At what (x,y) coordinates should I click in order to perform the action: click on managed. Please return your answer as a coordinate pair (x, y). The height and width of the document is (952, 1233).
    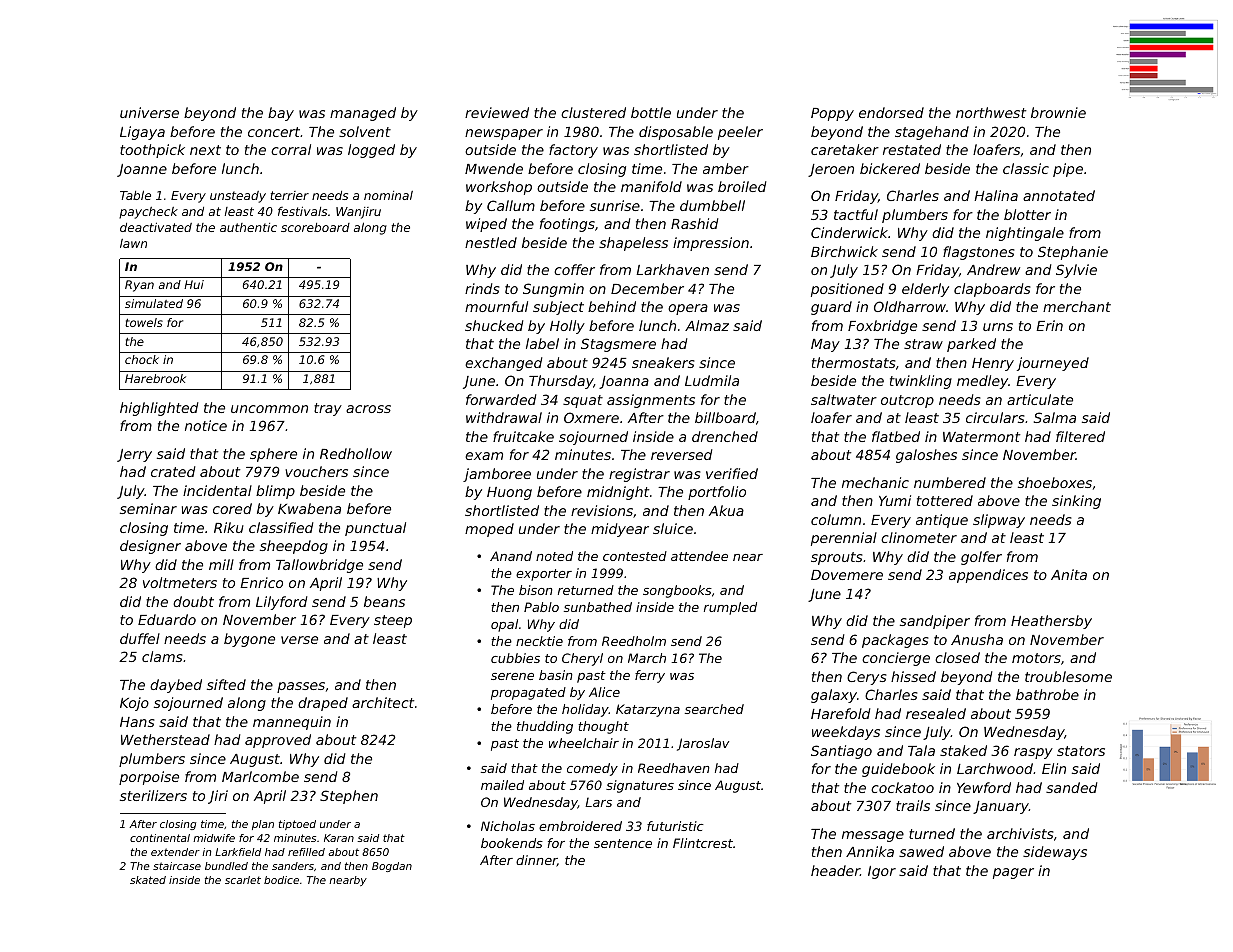
    Looking at the image, I should click on (363, 114).
